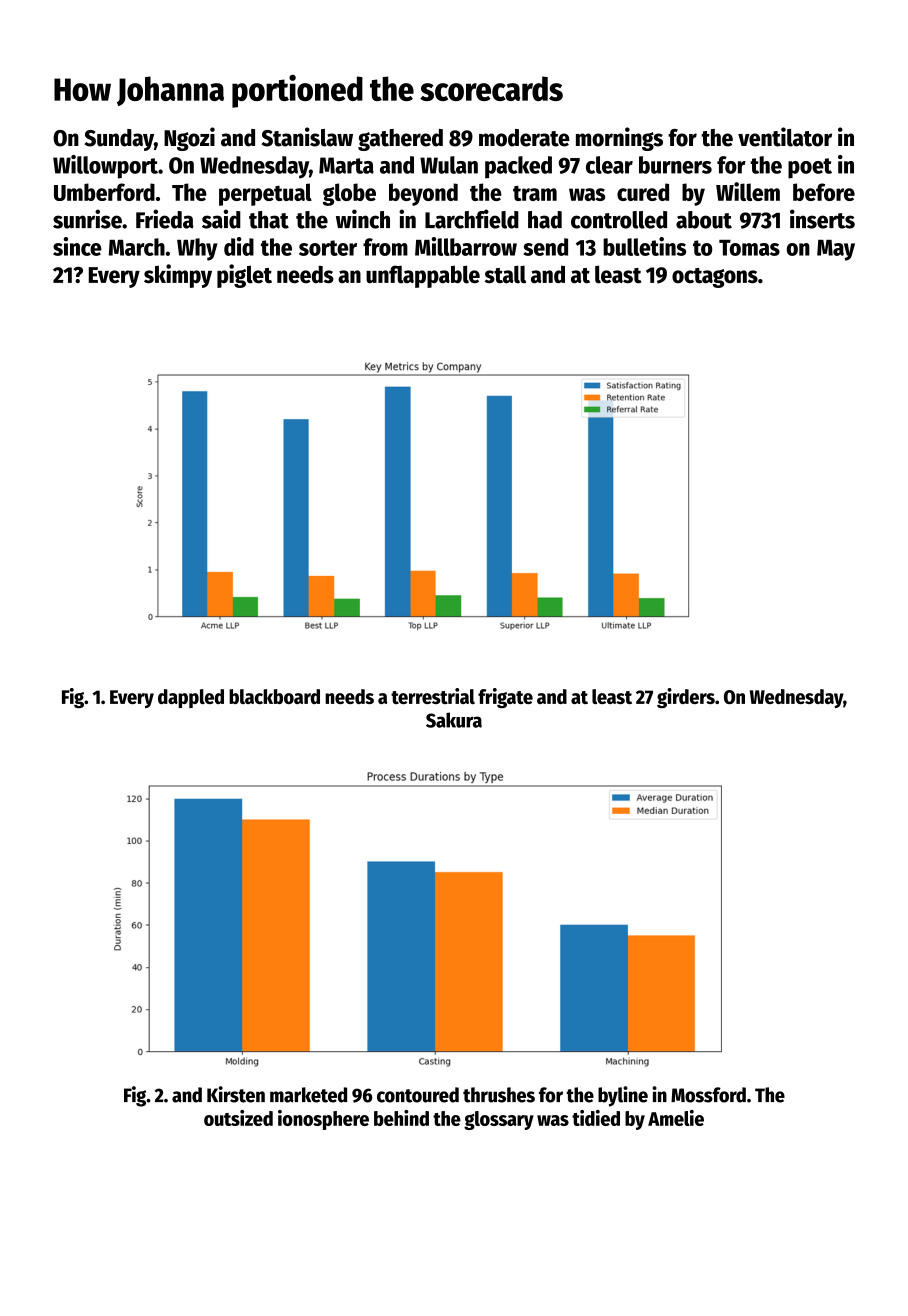 This screenshot has width=908, height=1316. I want to click on outsized, so click(238, 1118).
